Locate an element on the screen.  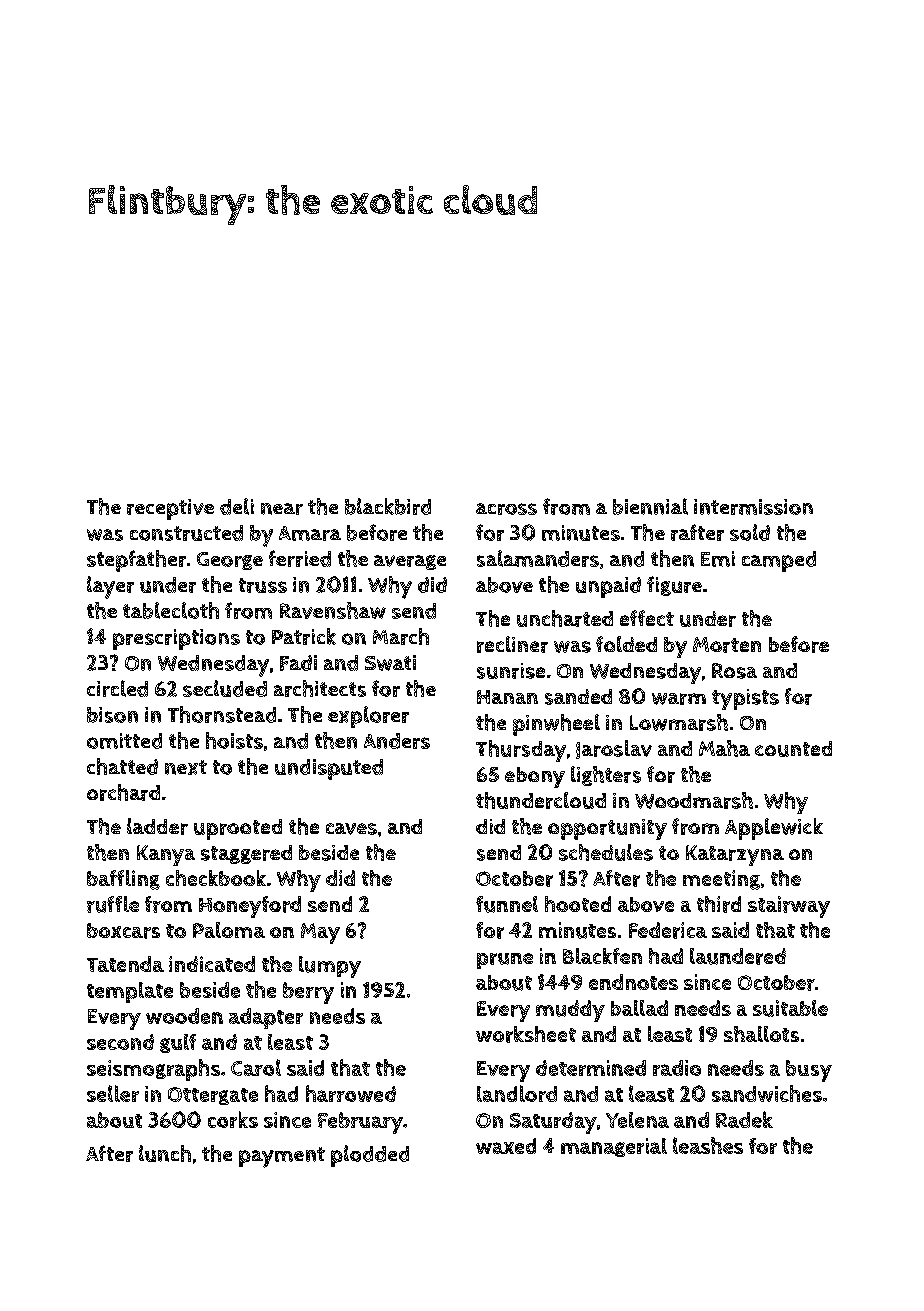
Ottergate is located at coordinates (213, 1096).
